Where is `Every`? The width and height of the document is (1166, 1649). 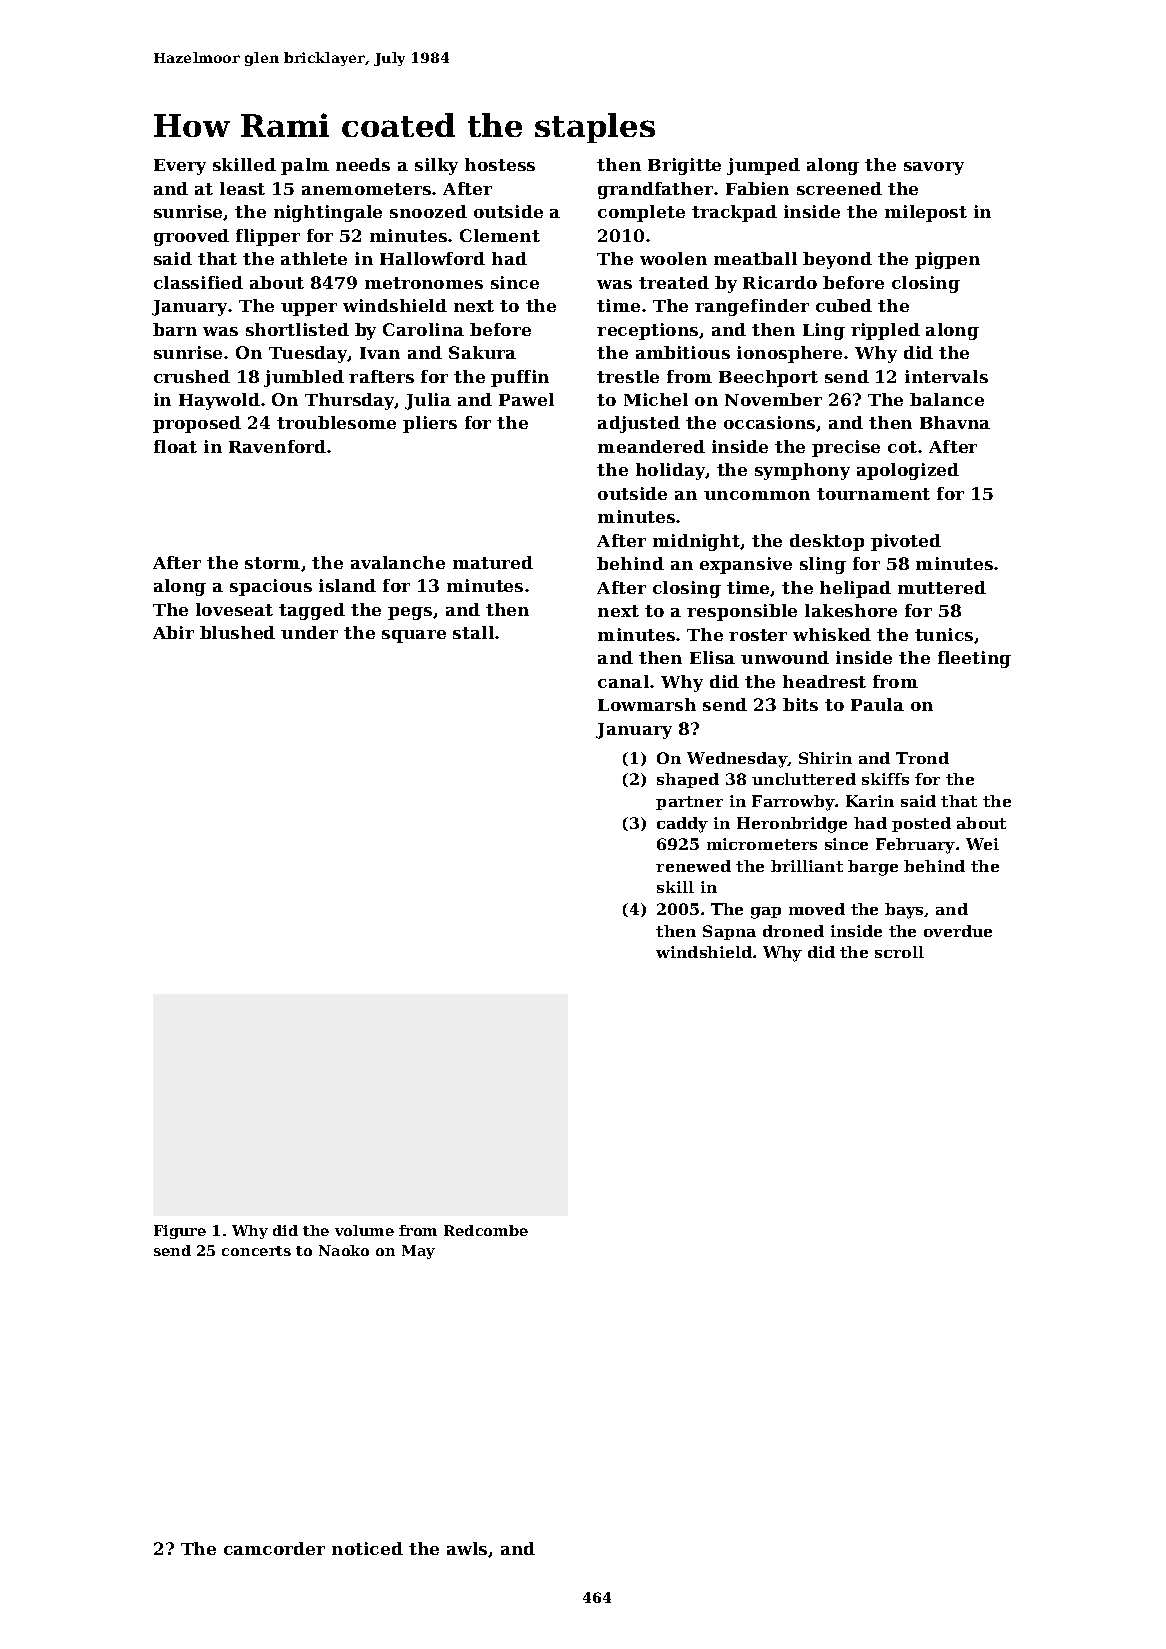 Every is located at coordinates (180, 167).
